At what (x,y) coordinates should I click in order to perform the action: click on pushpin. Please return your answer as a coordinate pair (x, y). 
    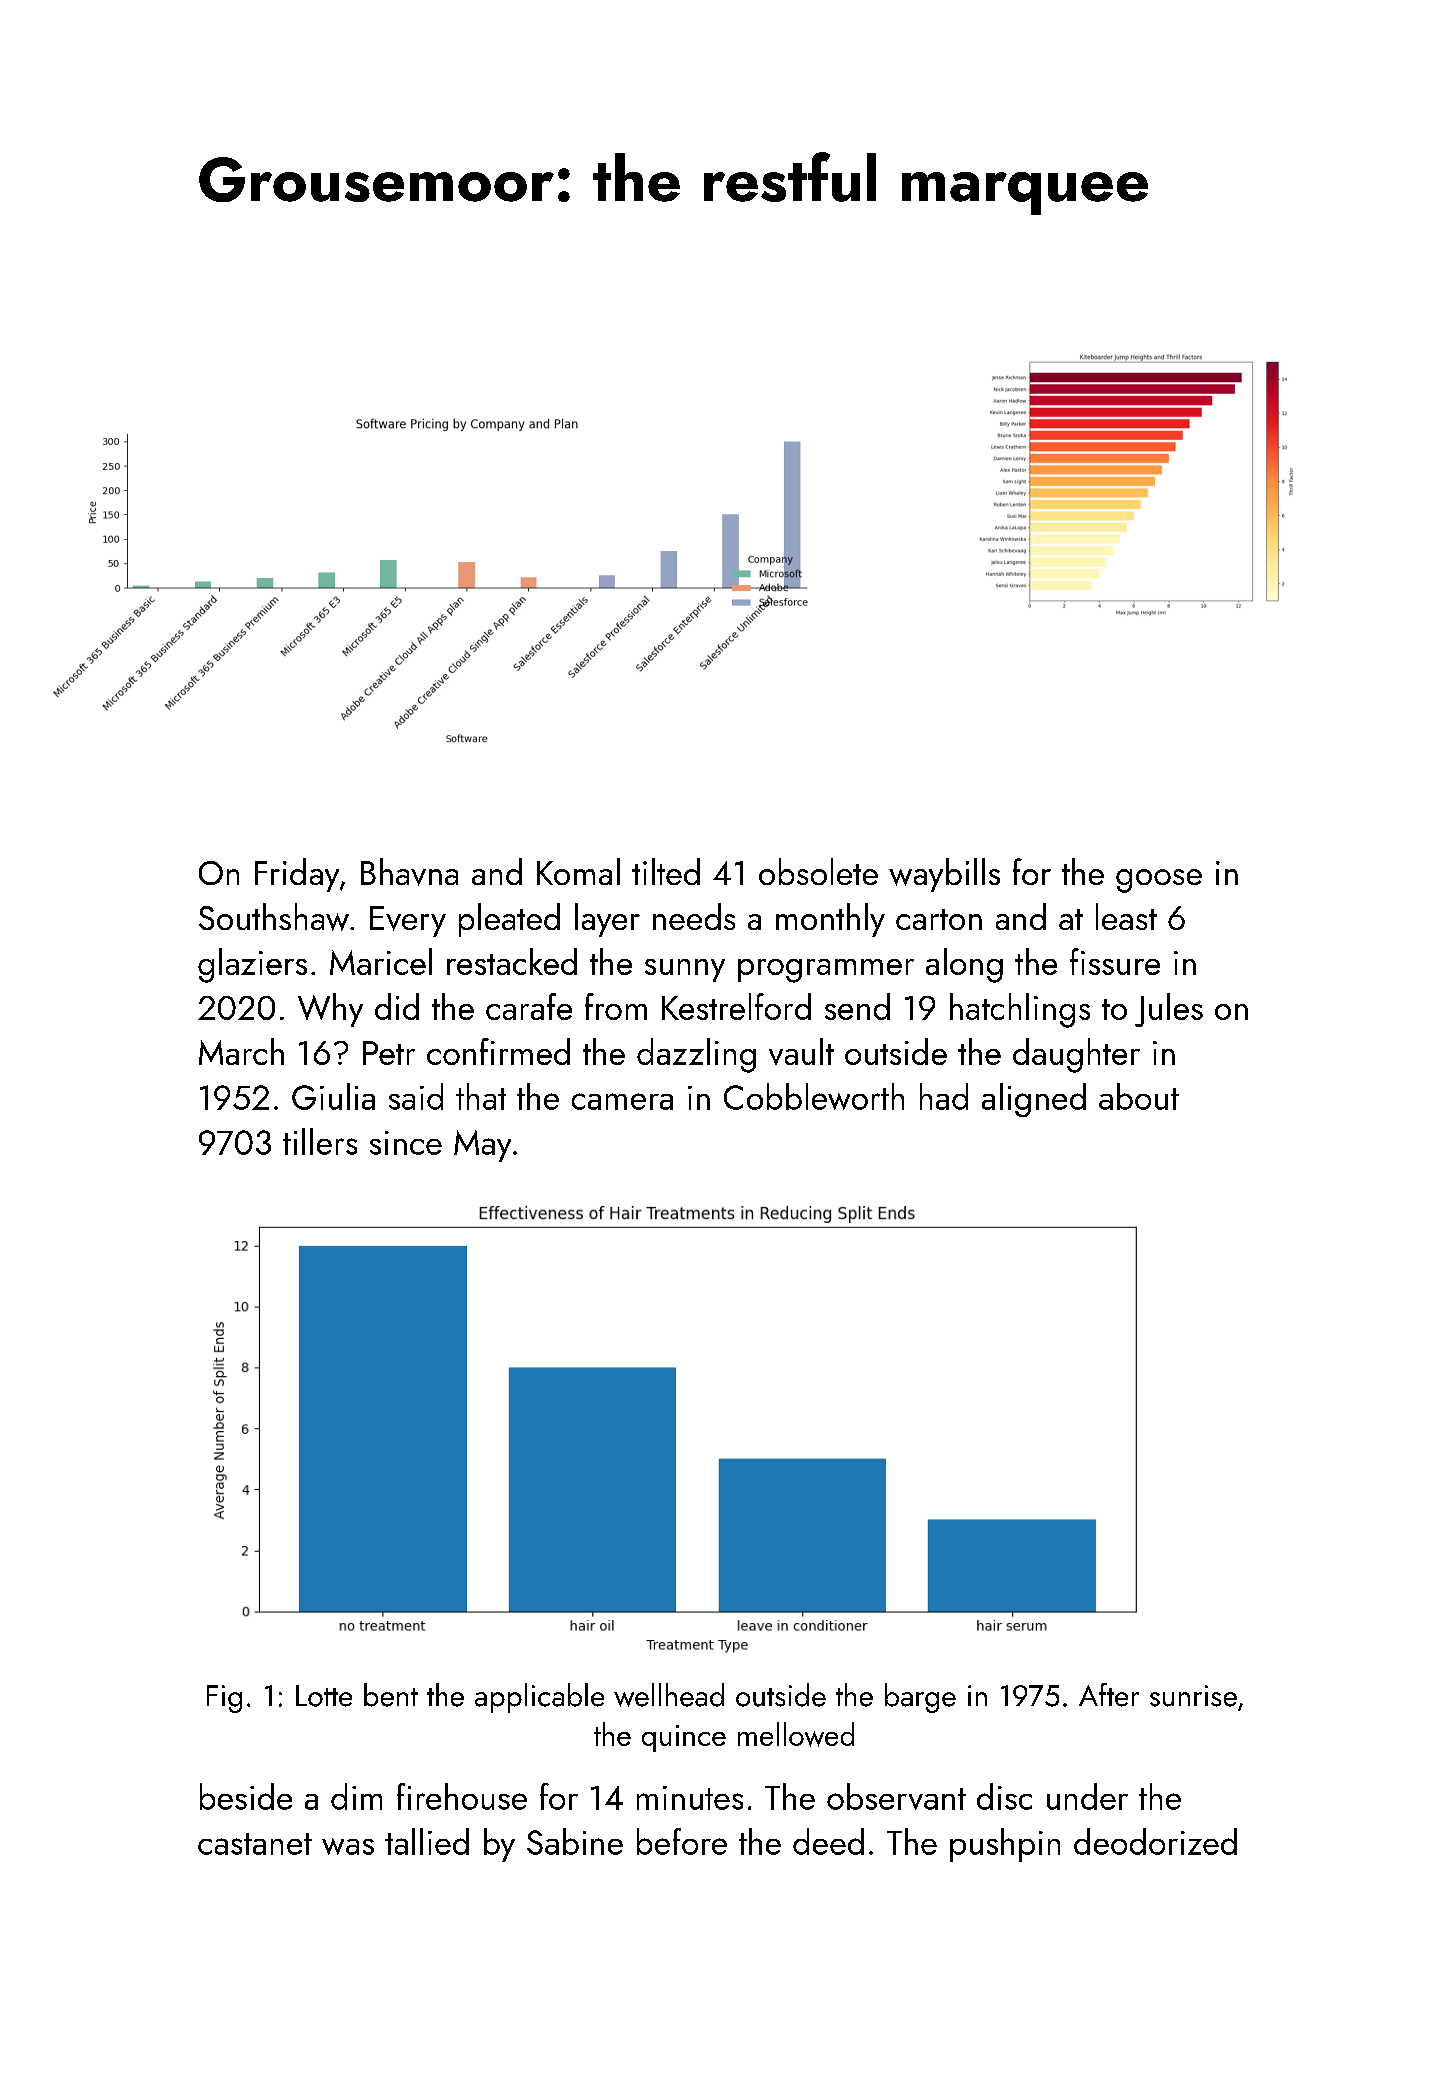
    Looking at the image, I should click on (1005, 1845).
